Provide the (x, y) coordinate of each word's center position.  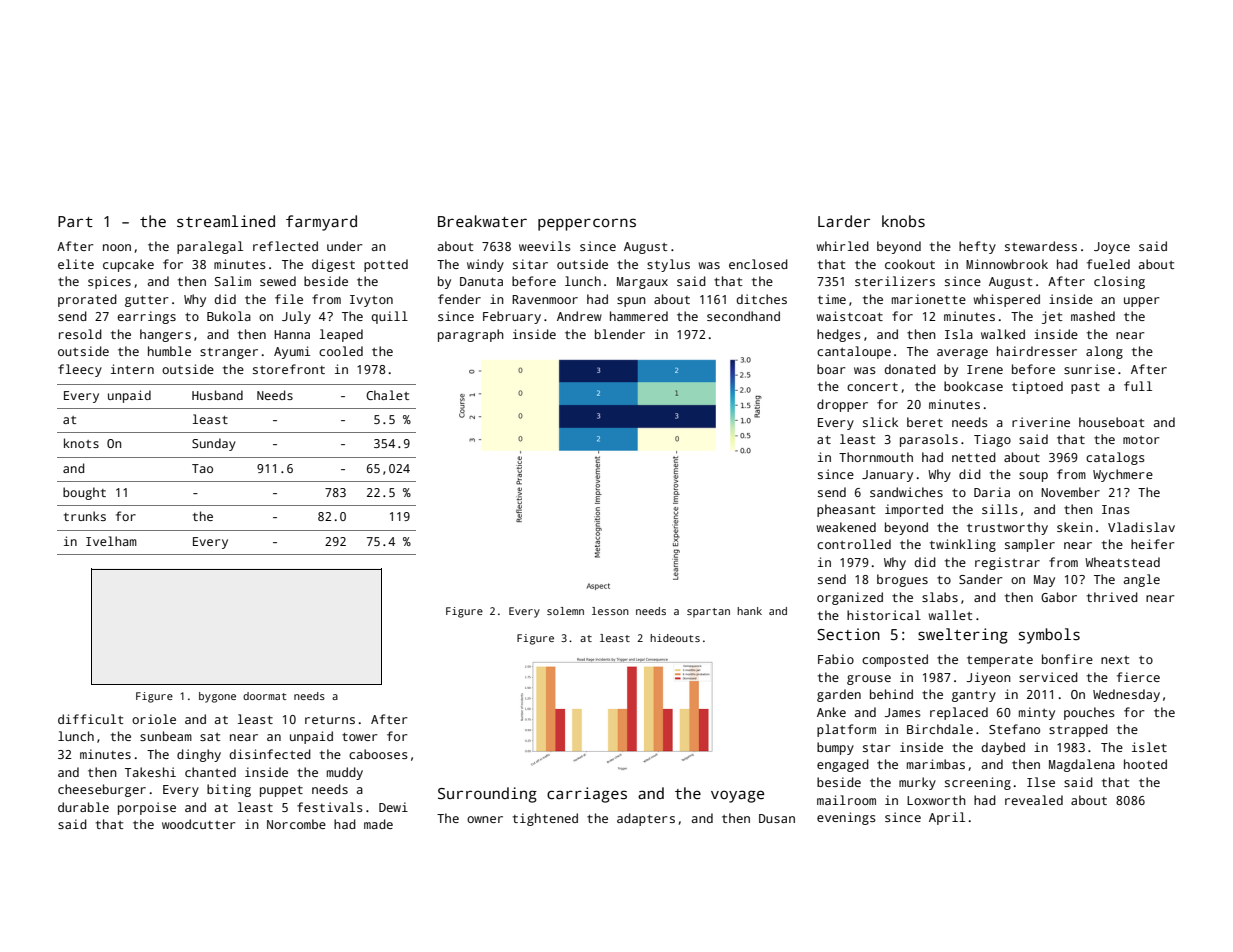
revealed (1034, 800)
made (378, 824)
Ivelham (111, 541)
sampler (1030, 545)
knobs (903, 221)
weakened (846, 527)
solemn (565, 611)
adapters (646, 819)
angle (1142, 580)
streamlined (226, 221)
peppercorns (587, 224)
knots (81, 443)
